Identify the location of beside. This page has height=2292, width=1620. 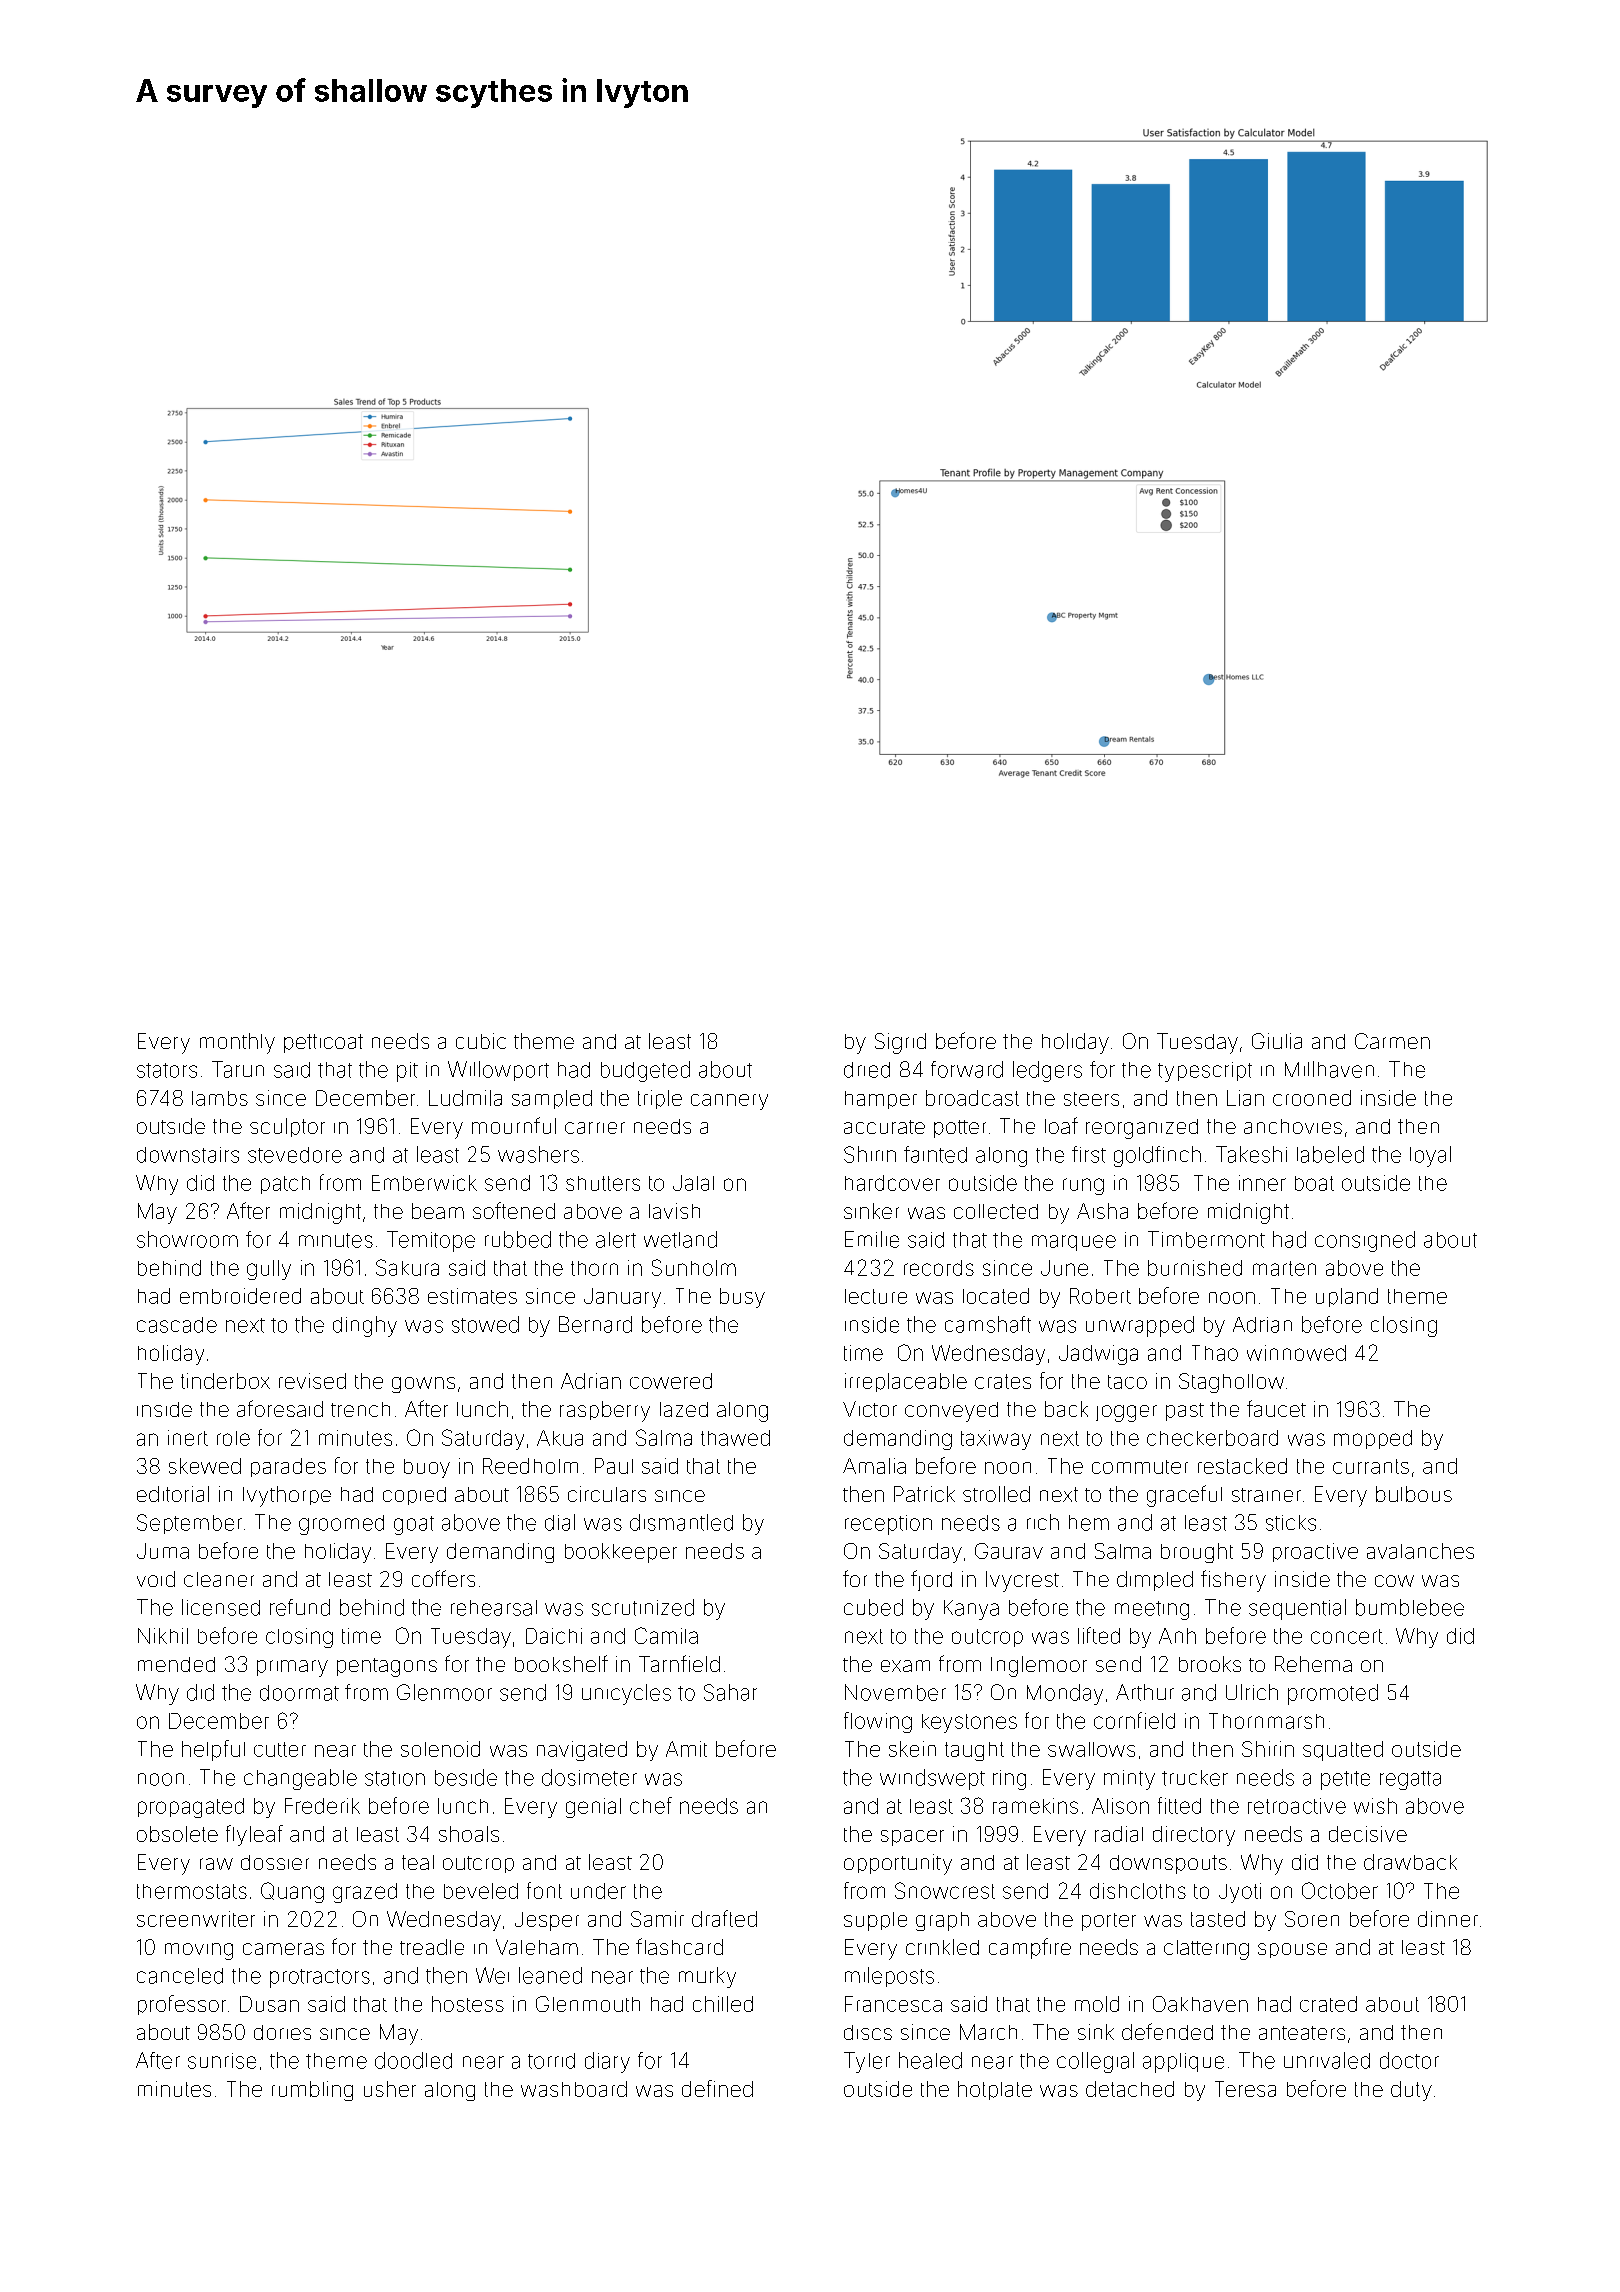
(466, 1777).
